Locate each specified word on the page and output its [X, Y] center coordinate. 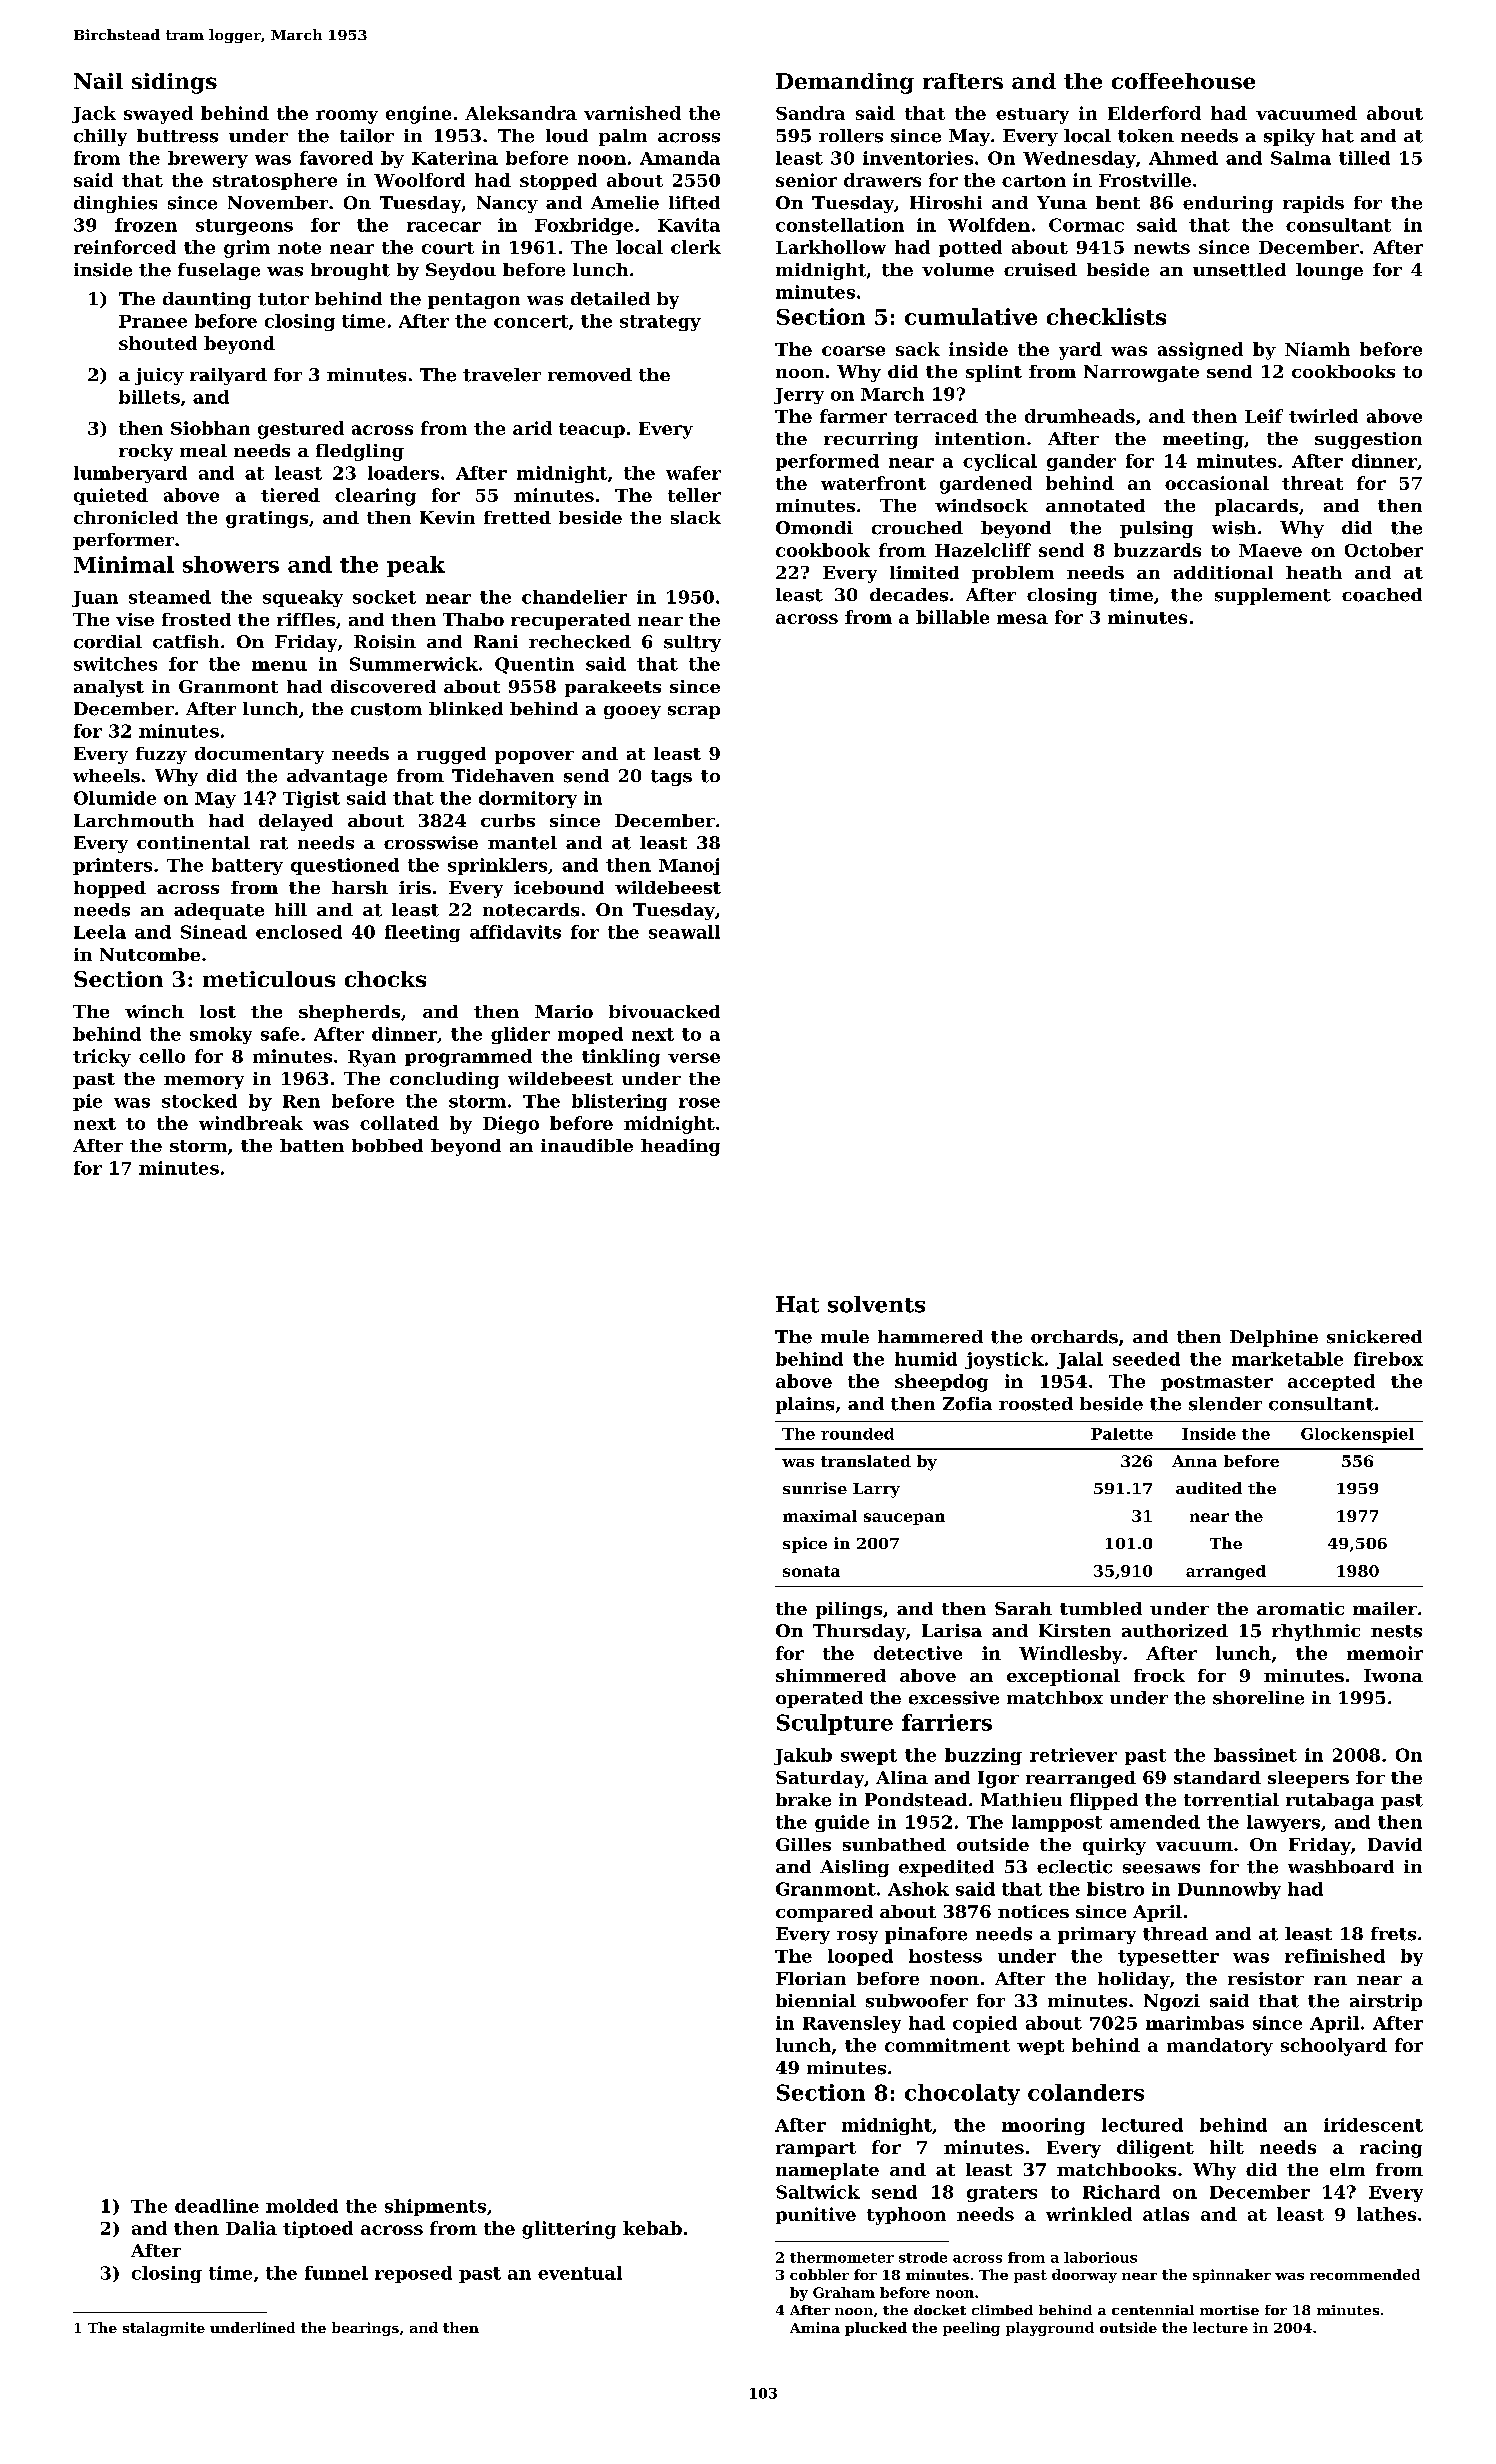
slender [1225, 1404]
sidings [174, 83]
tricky [102, 1058]
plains [805, 1405]
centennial [1153, 2310]
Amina [815, 2327]
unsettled [1239, 270]
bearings [365, 2329]
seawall [684, 932]
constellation [840, 225]
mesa [1022, 619]
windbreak [251, 1123]
